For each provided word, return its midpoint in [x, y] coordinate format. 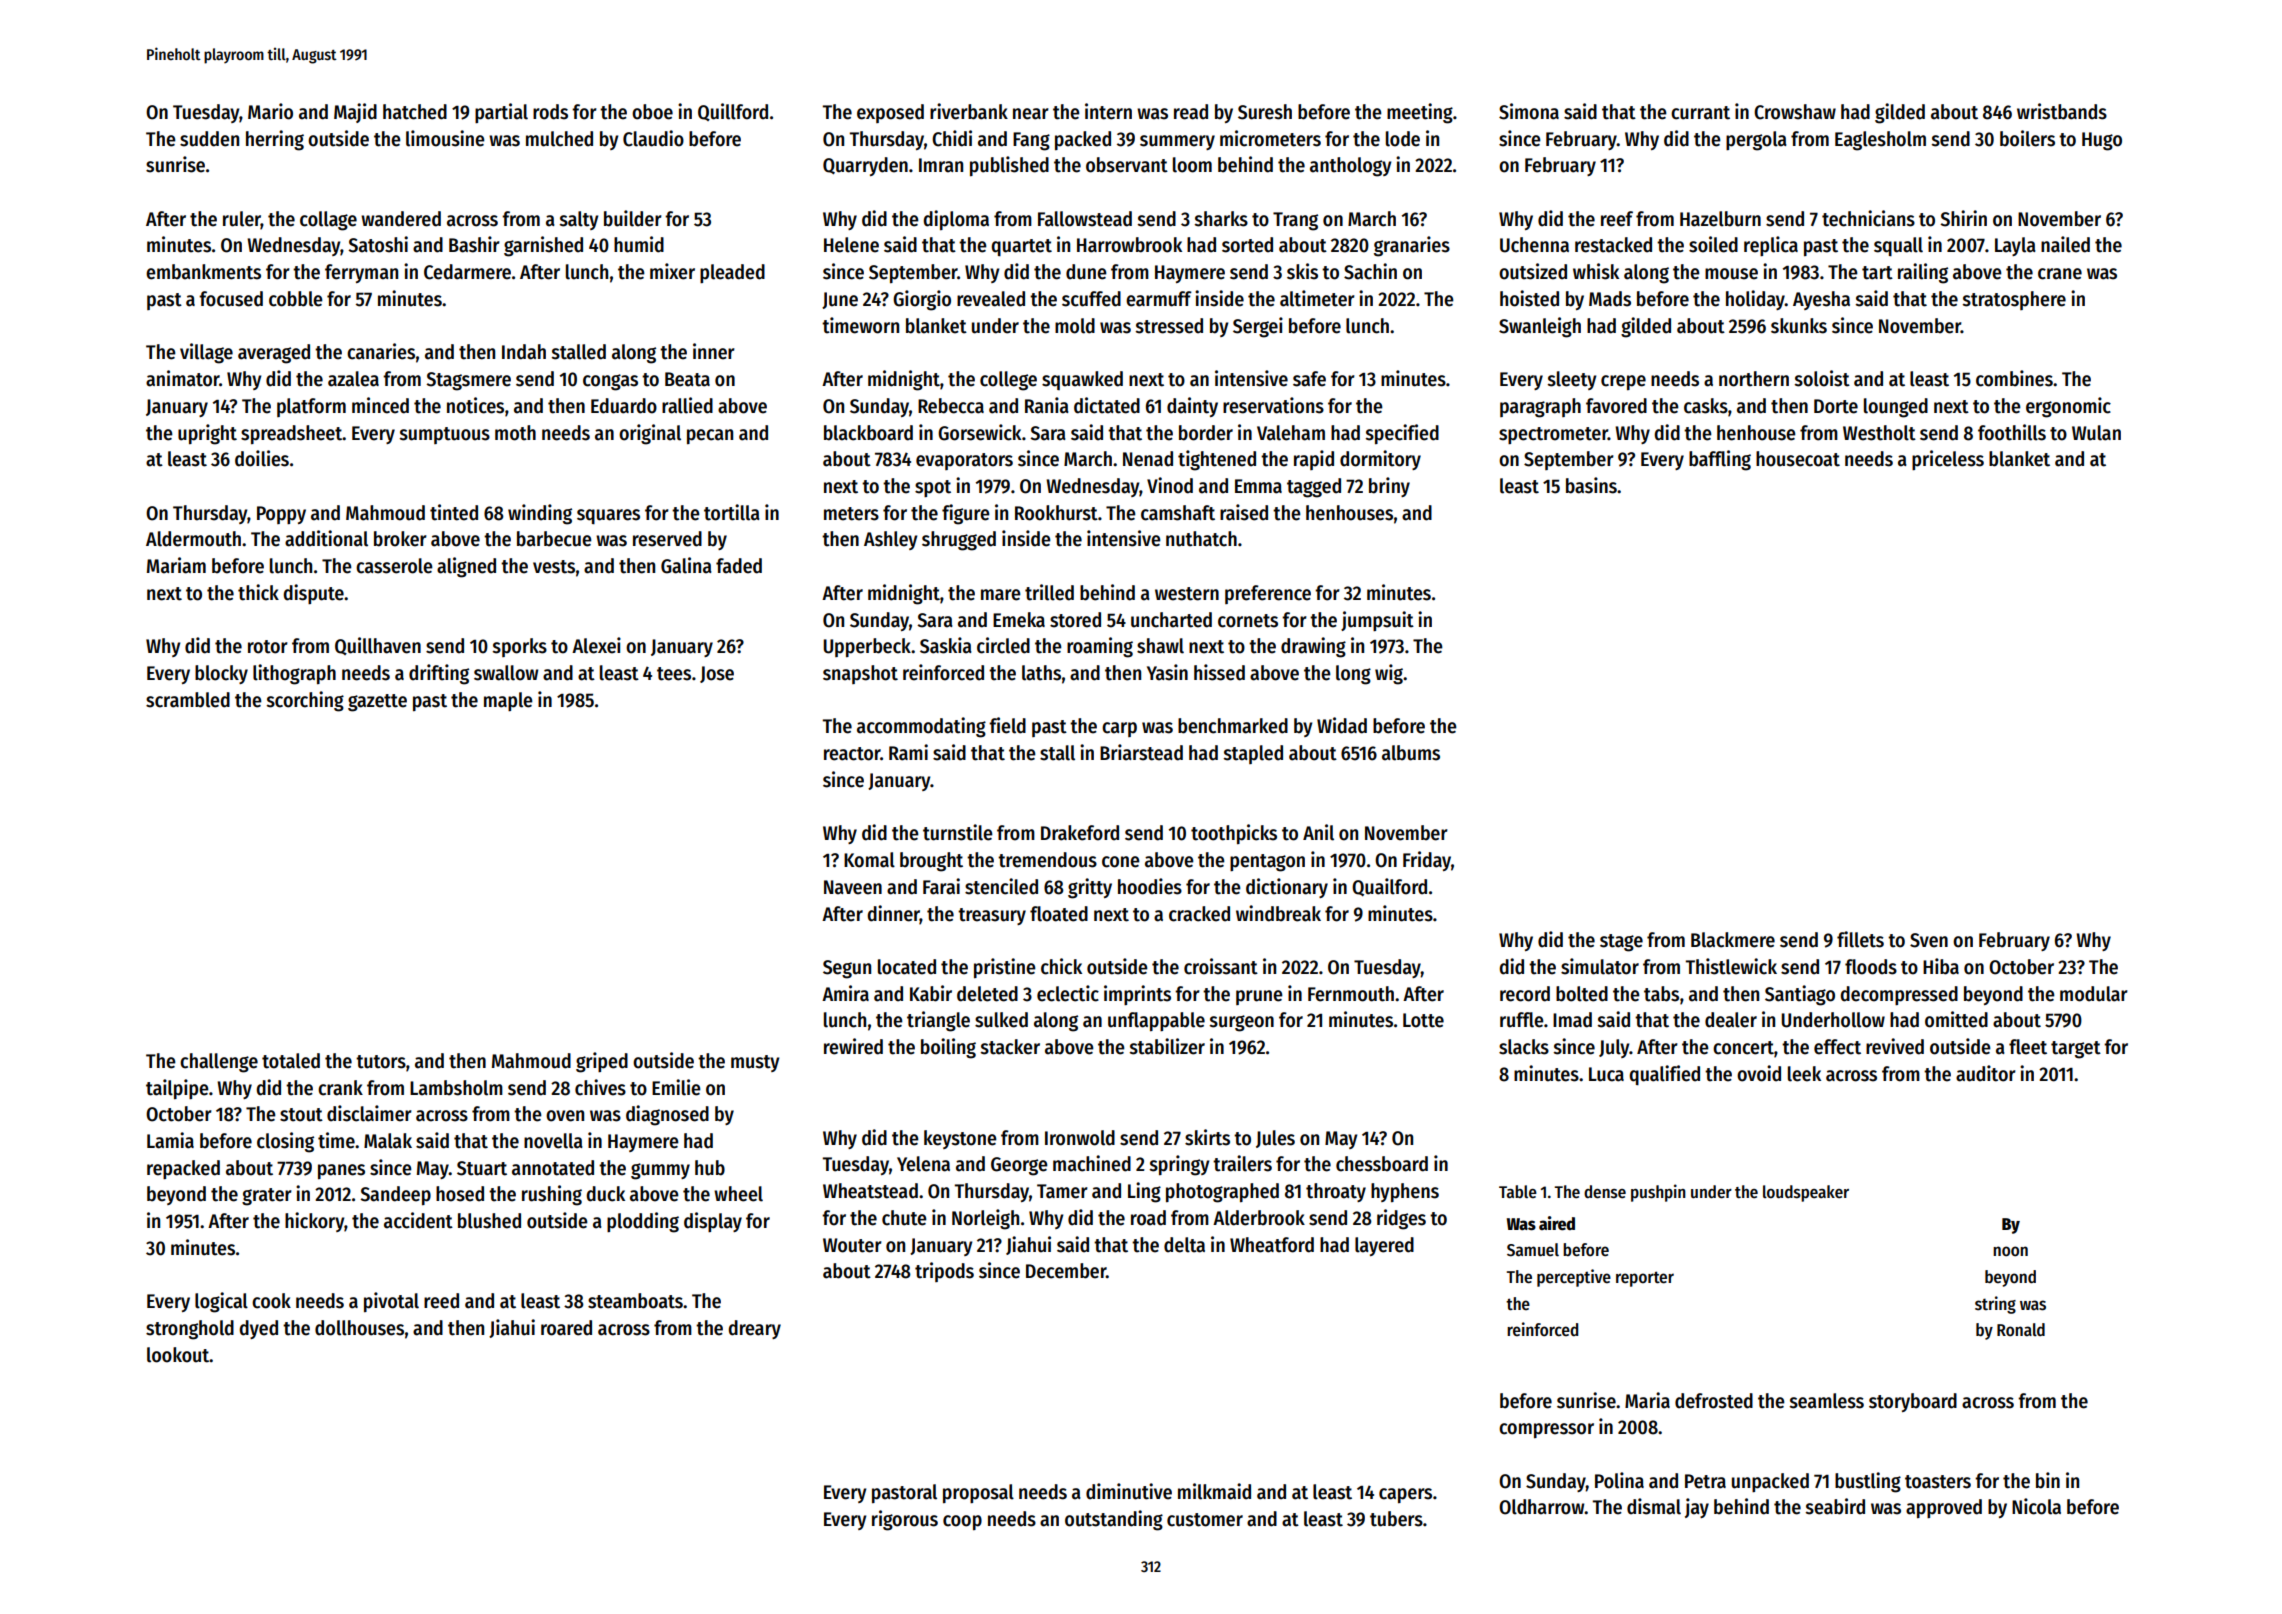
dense [1605, 1192]
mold [1075, 326]
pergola [1756, 141]
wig [1389, 674]
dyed [258, 1329]
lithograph [294, 674]
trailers [1242, 1163]
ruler [242, 220]
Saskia [946, 645]
